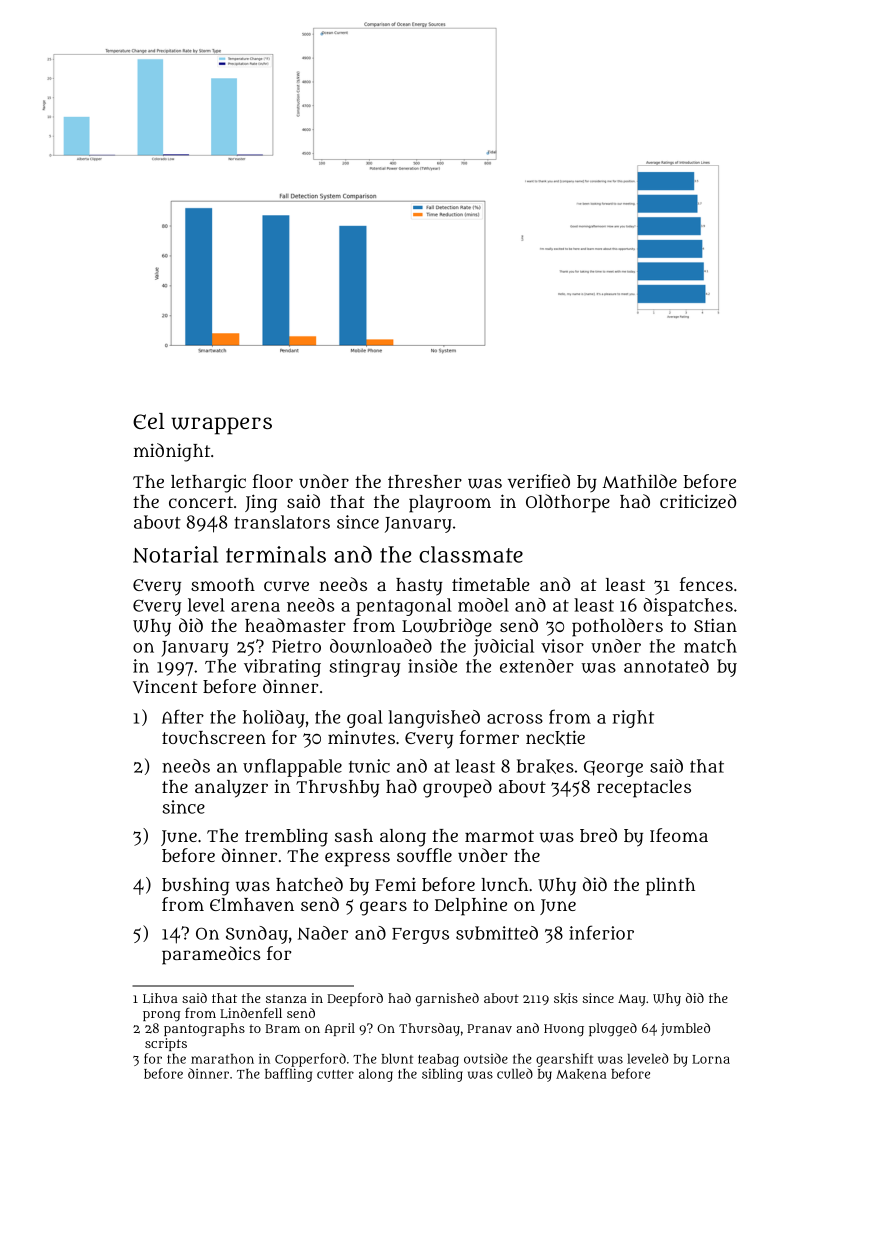 This screenshot has width=870, height=1235. I want to click on match, so click(710, 646).
